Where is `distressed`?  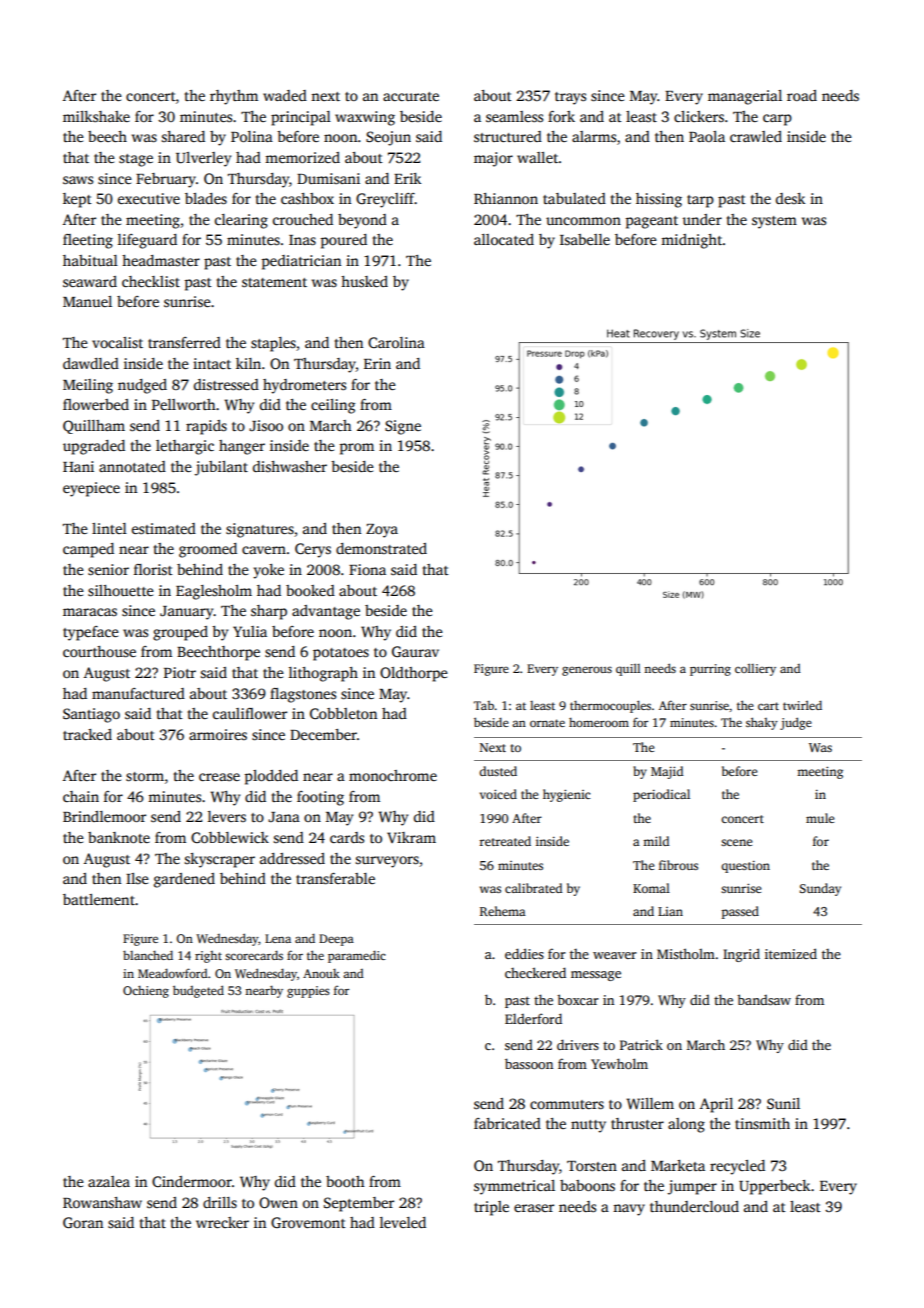 distressed is located at coordinates (226, 384).
